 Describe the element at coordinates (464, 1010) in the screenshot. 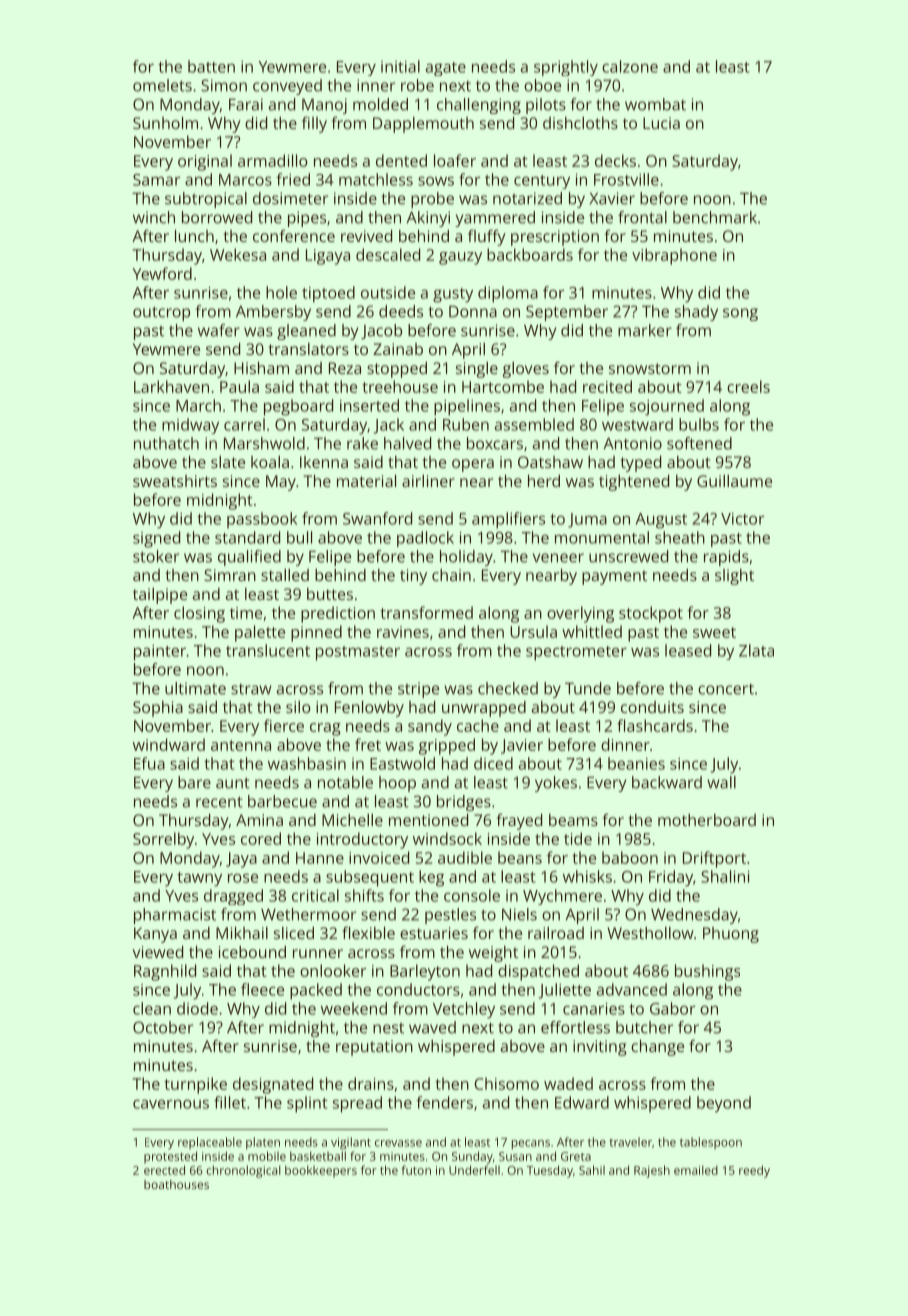

I see `Vetchley` at that location.
